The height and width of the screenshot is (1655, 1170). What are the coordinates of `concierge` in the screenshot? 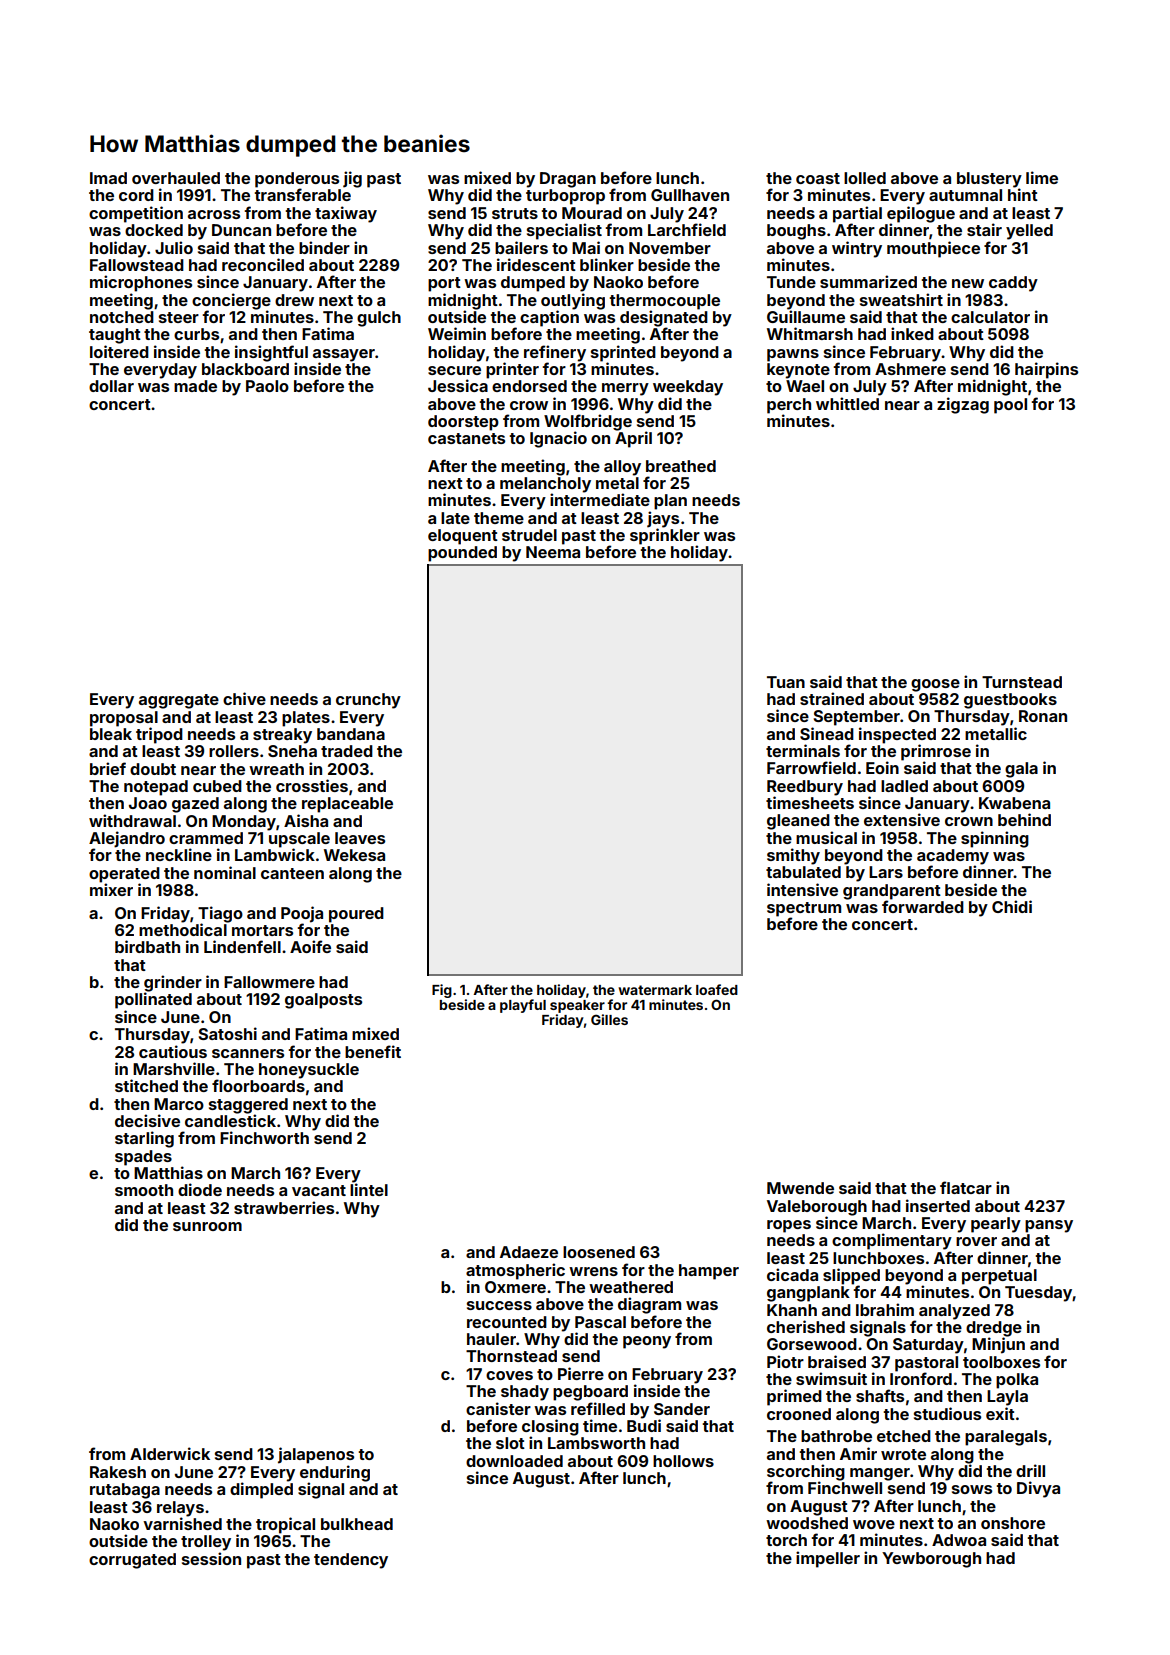 It's located at (231, 301).
